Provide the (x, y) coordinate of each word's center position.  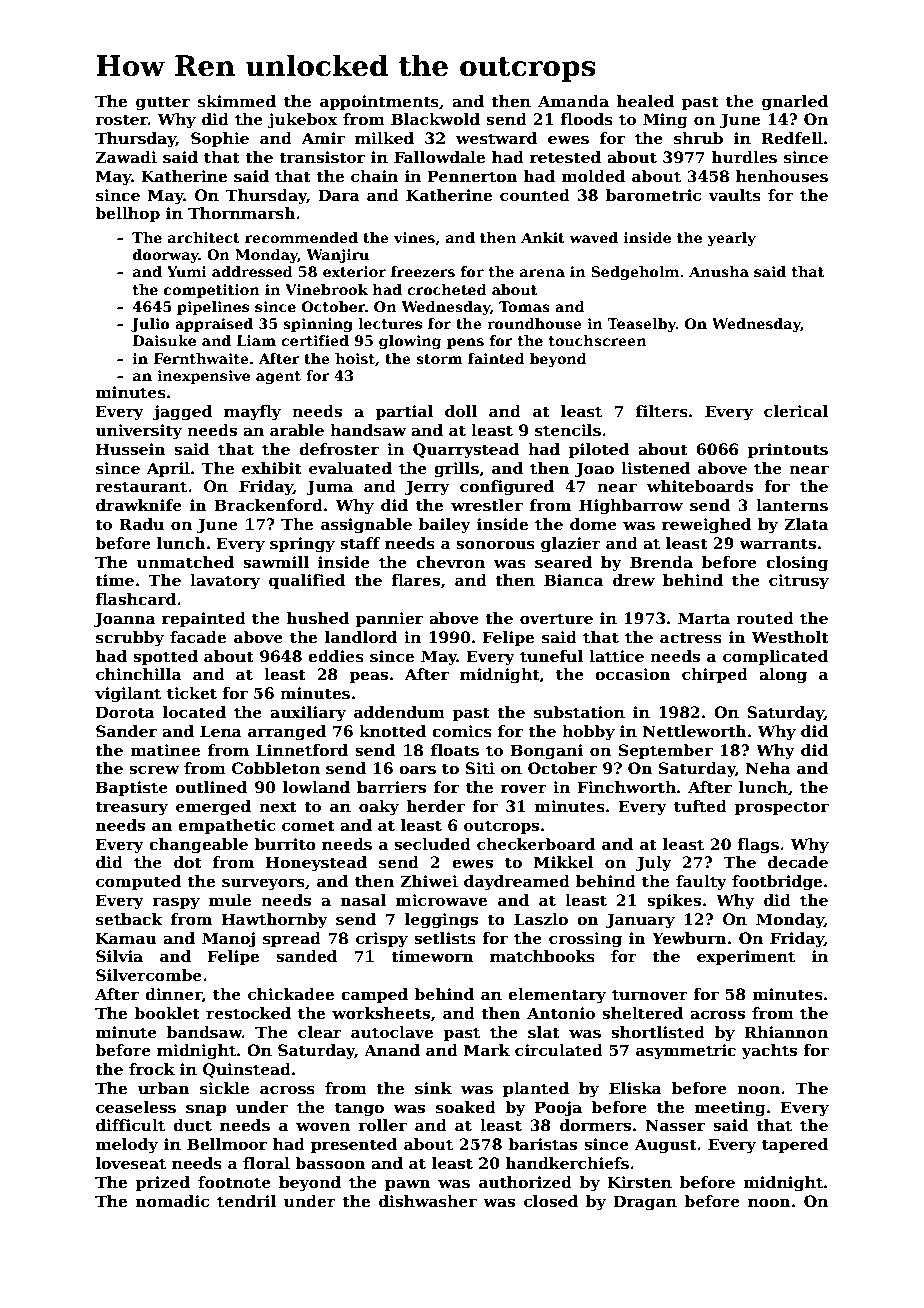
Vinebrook (326, 289)
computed (138, 882)
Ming (665, 121)
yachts (769, 1052)
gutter (163, 103)
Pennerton (472, 176)
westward (496, 138)
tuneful (551, 656)
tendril (246, 1201)
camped (374, 995)
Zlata (806, 524)
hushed (318, 618)
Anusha (719, 271)
